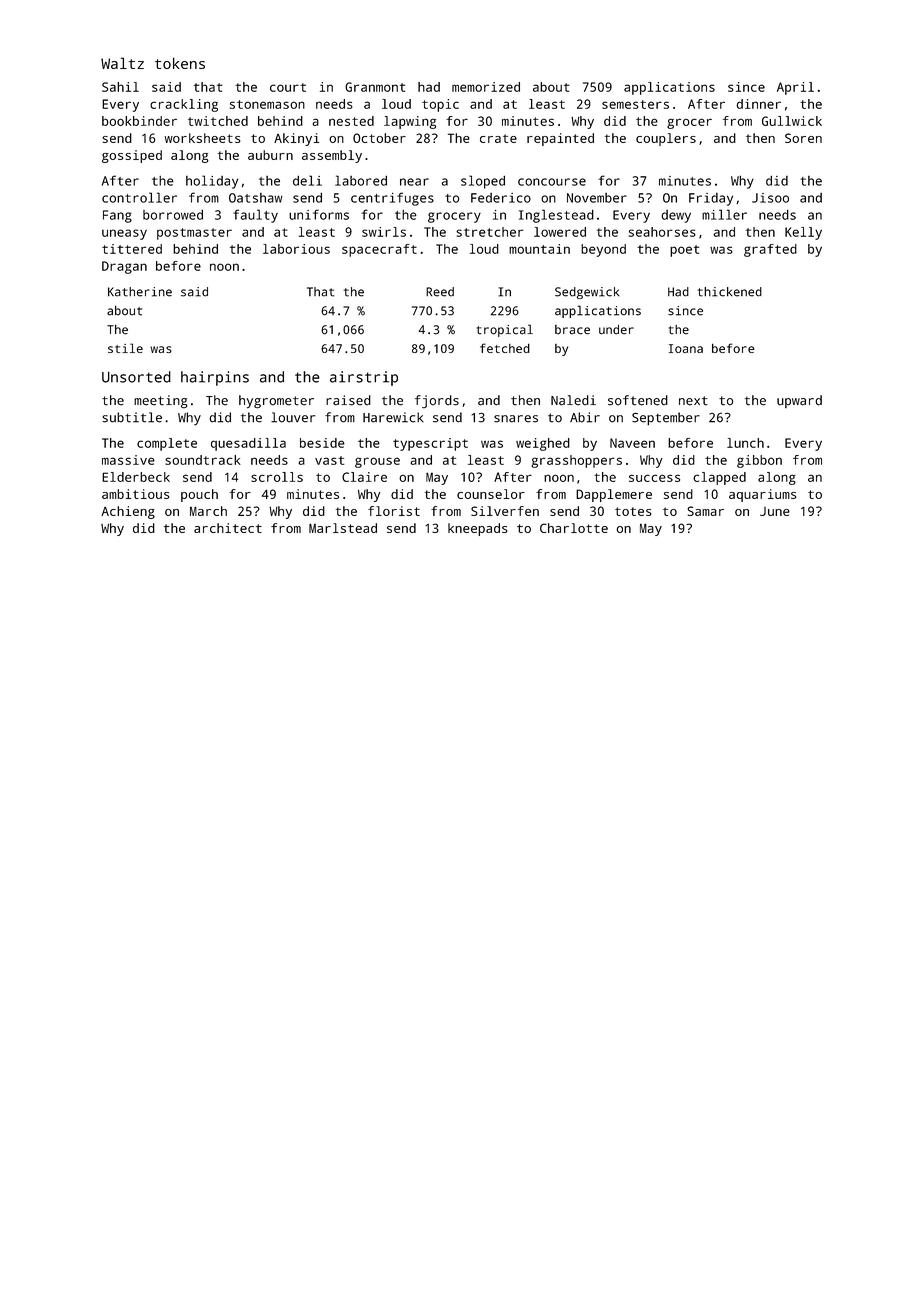 The image size is (924, 1308). I want to click on massive, so click(128, 460).
